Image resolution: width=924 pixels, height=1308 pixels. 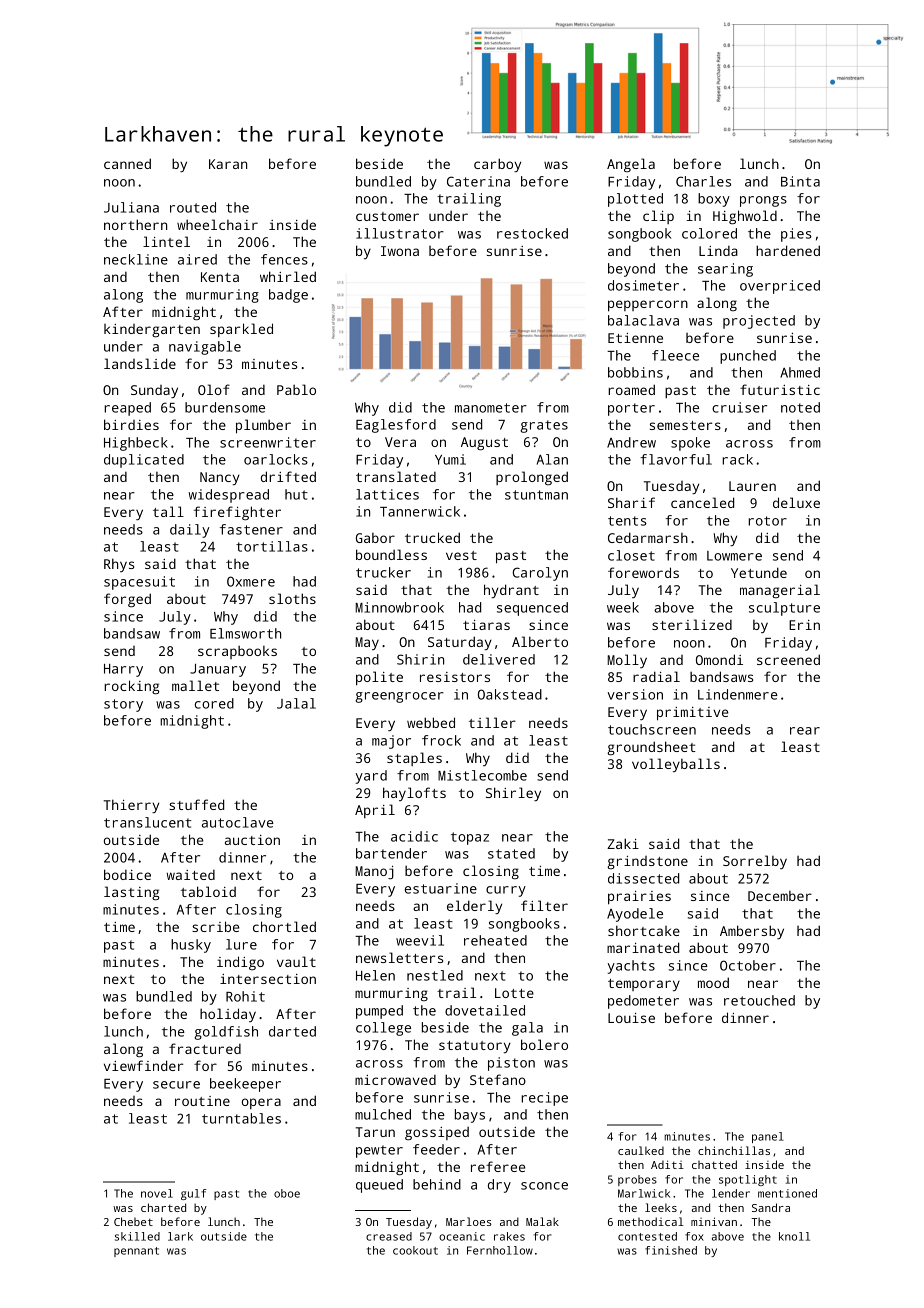 I want to click on knoll, so click(x=794, y=1236).
